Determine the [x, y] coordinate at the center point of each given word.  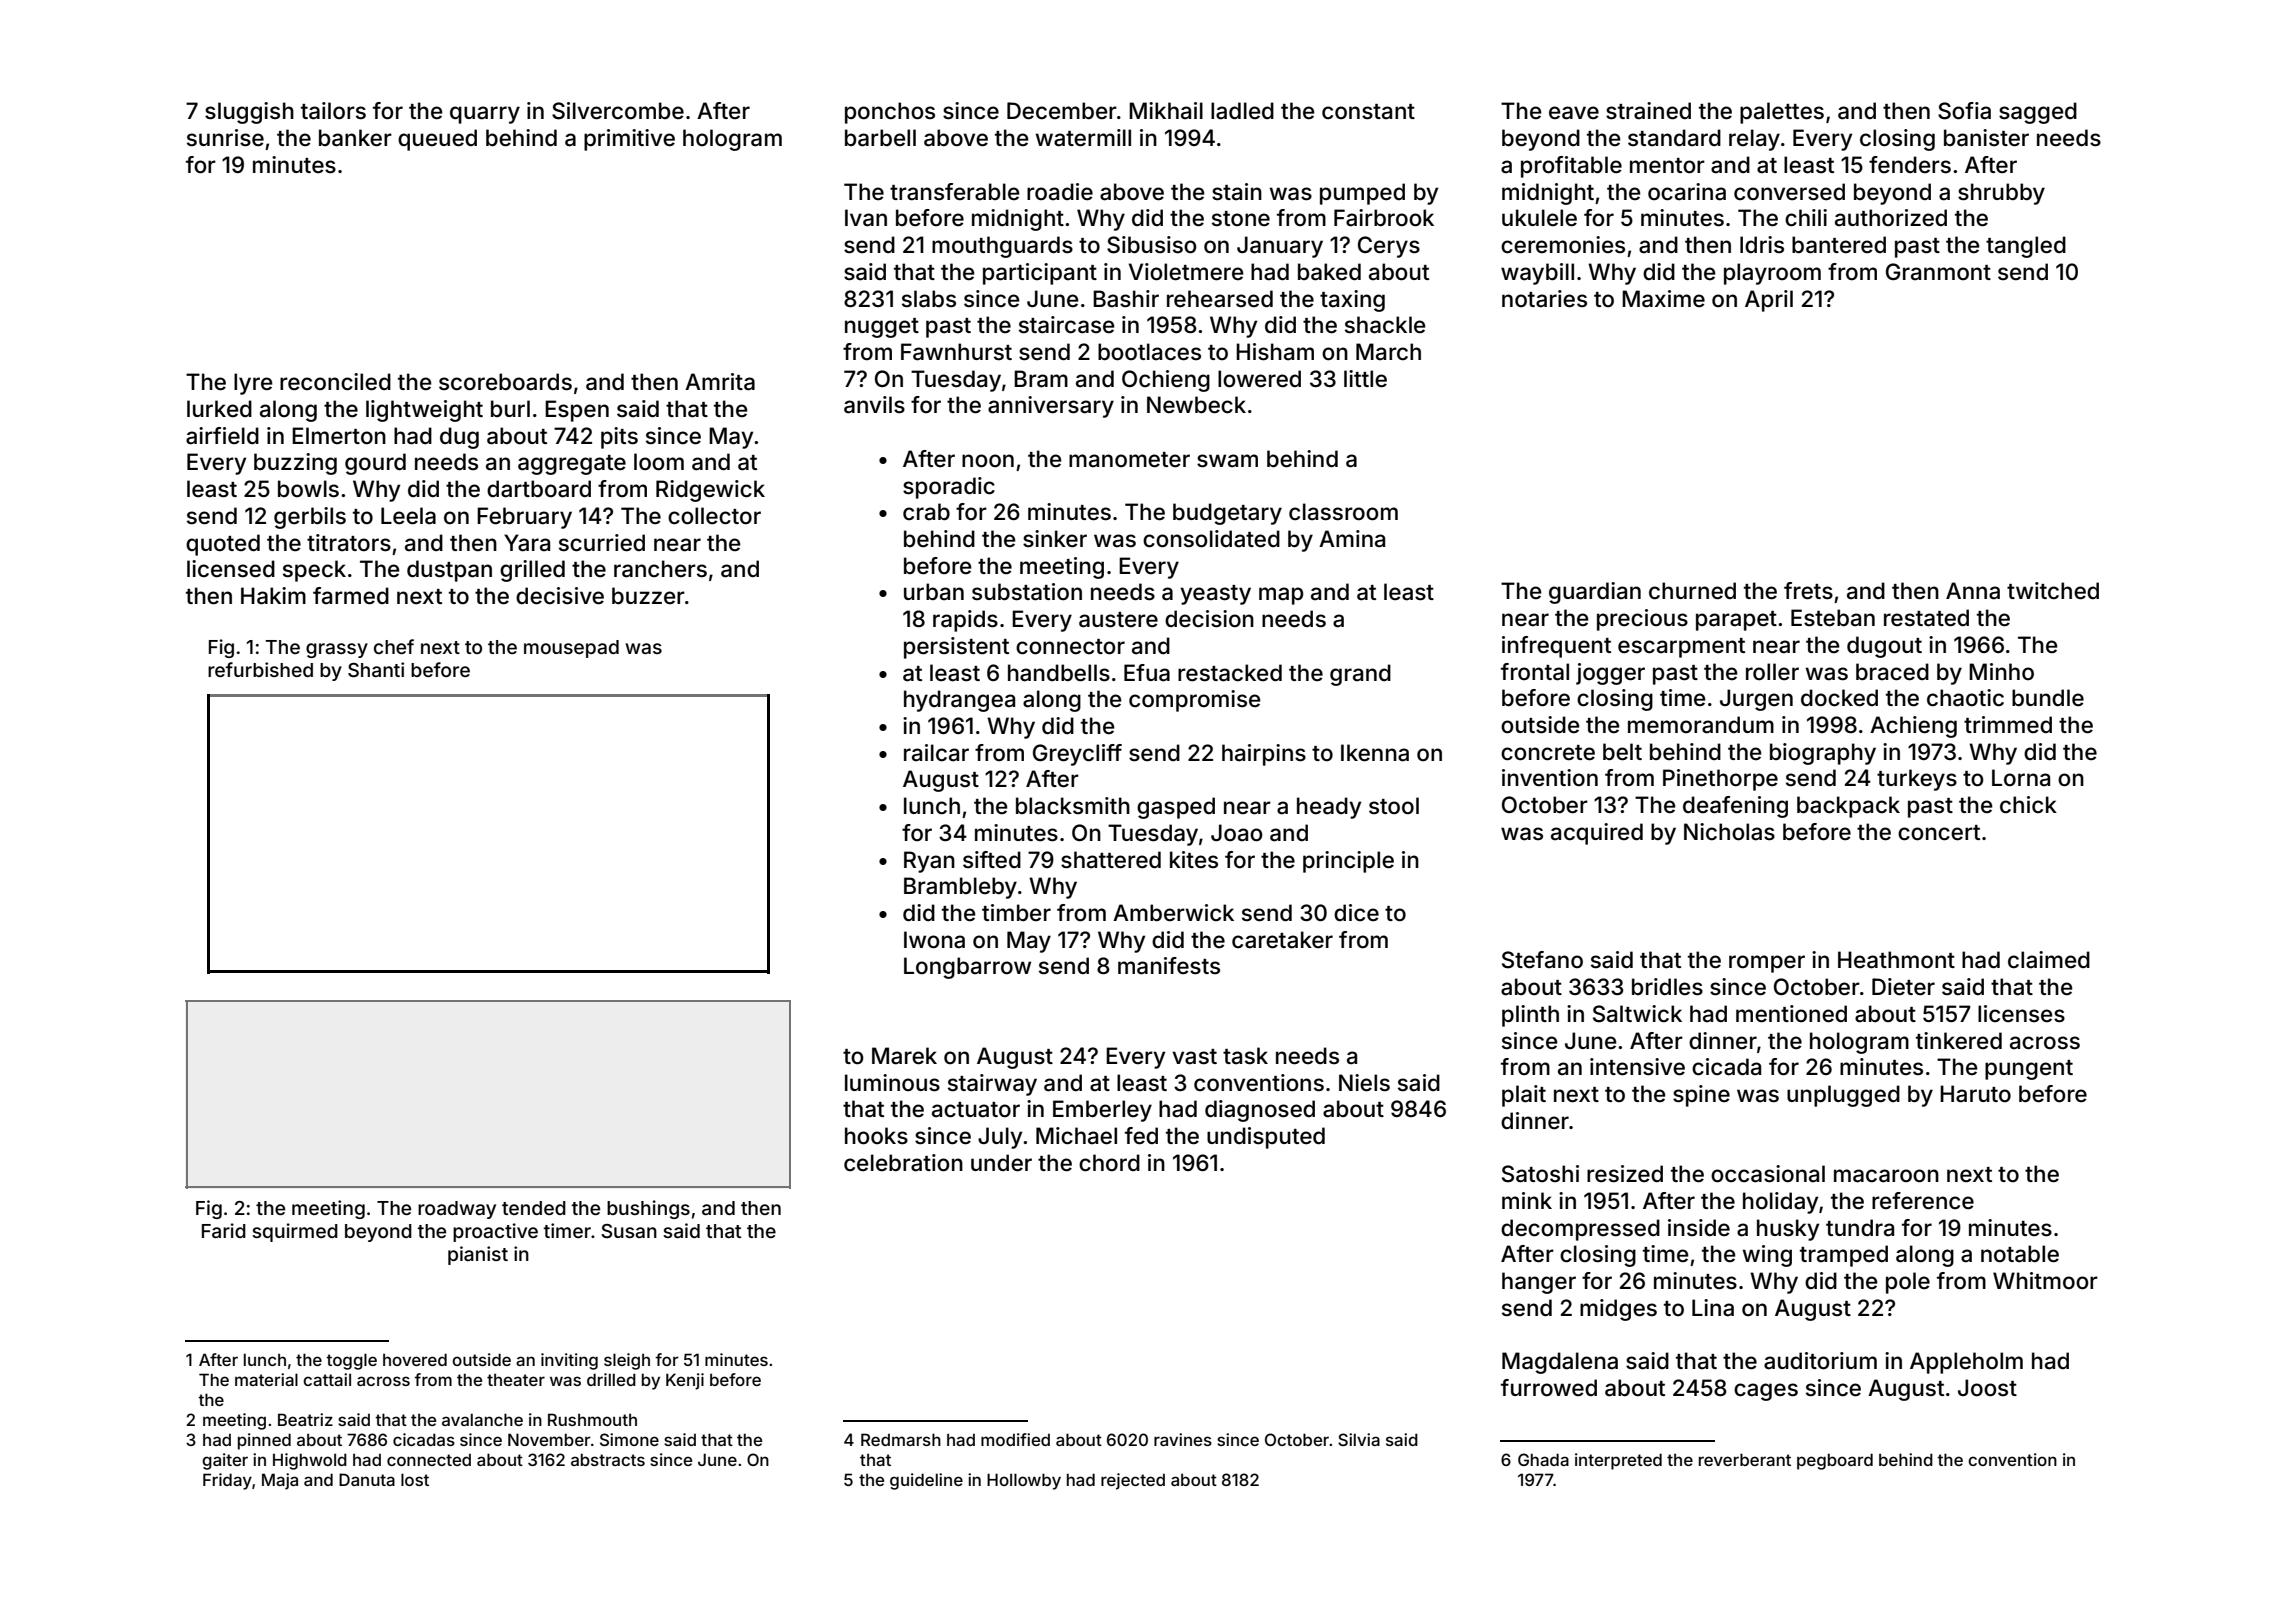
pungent [2029, 1070]
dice [1356, 913]
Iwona [934, 940]
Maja [280, 1481]
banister [1986, 138]
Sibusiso [1152, 245]
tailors [333, 111]
